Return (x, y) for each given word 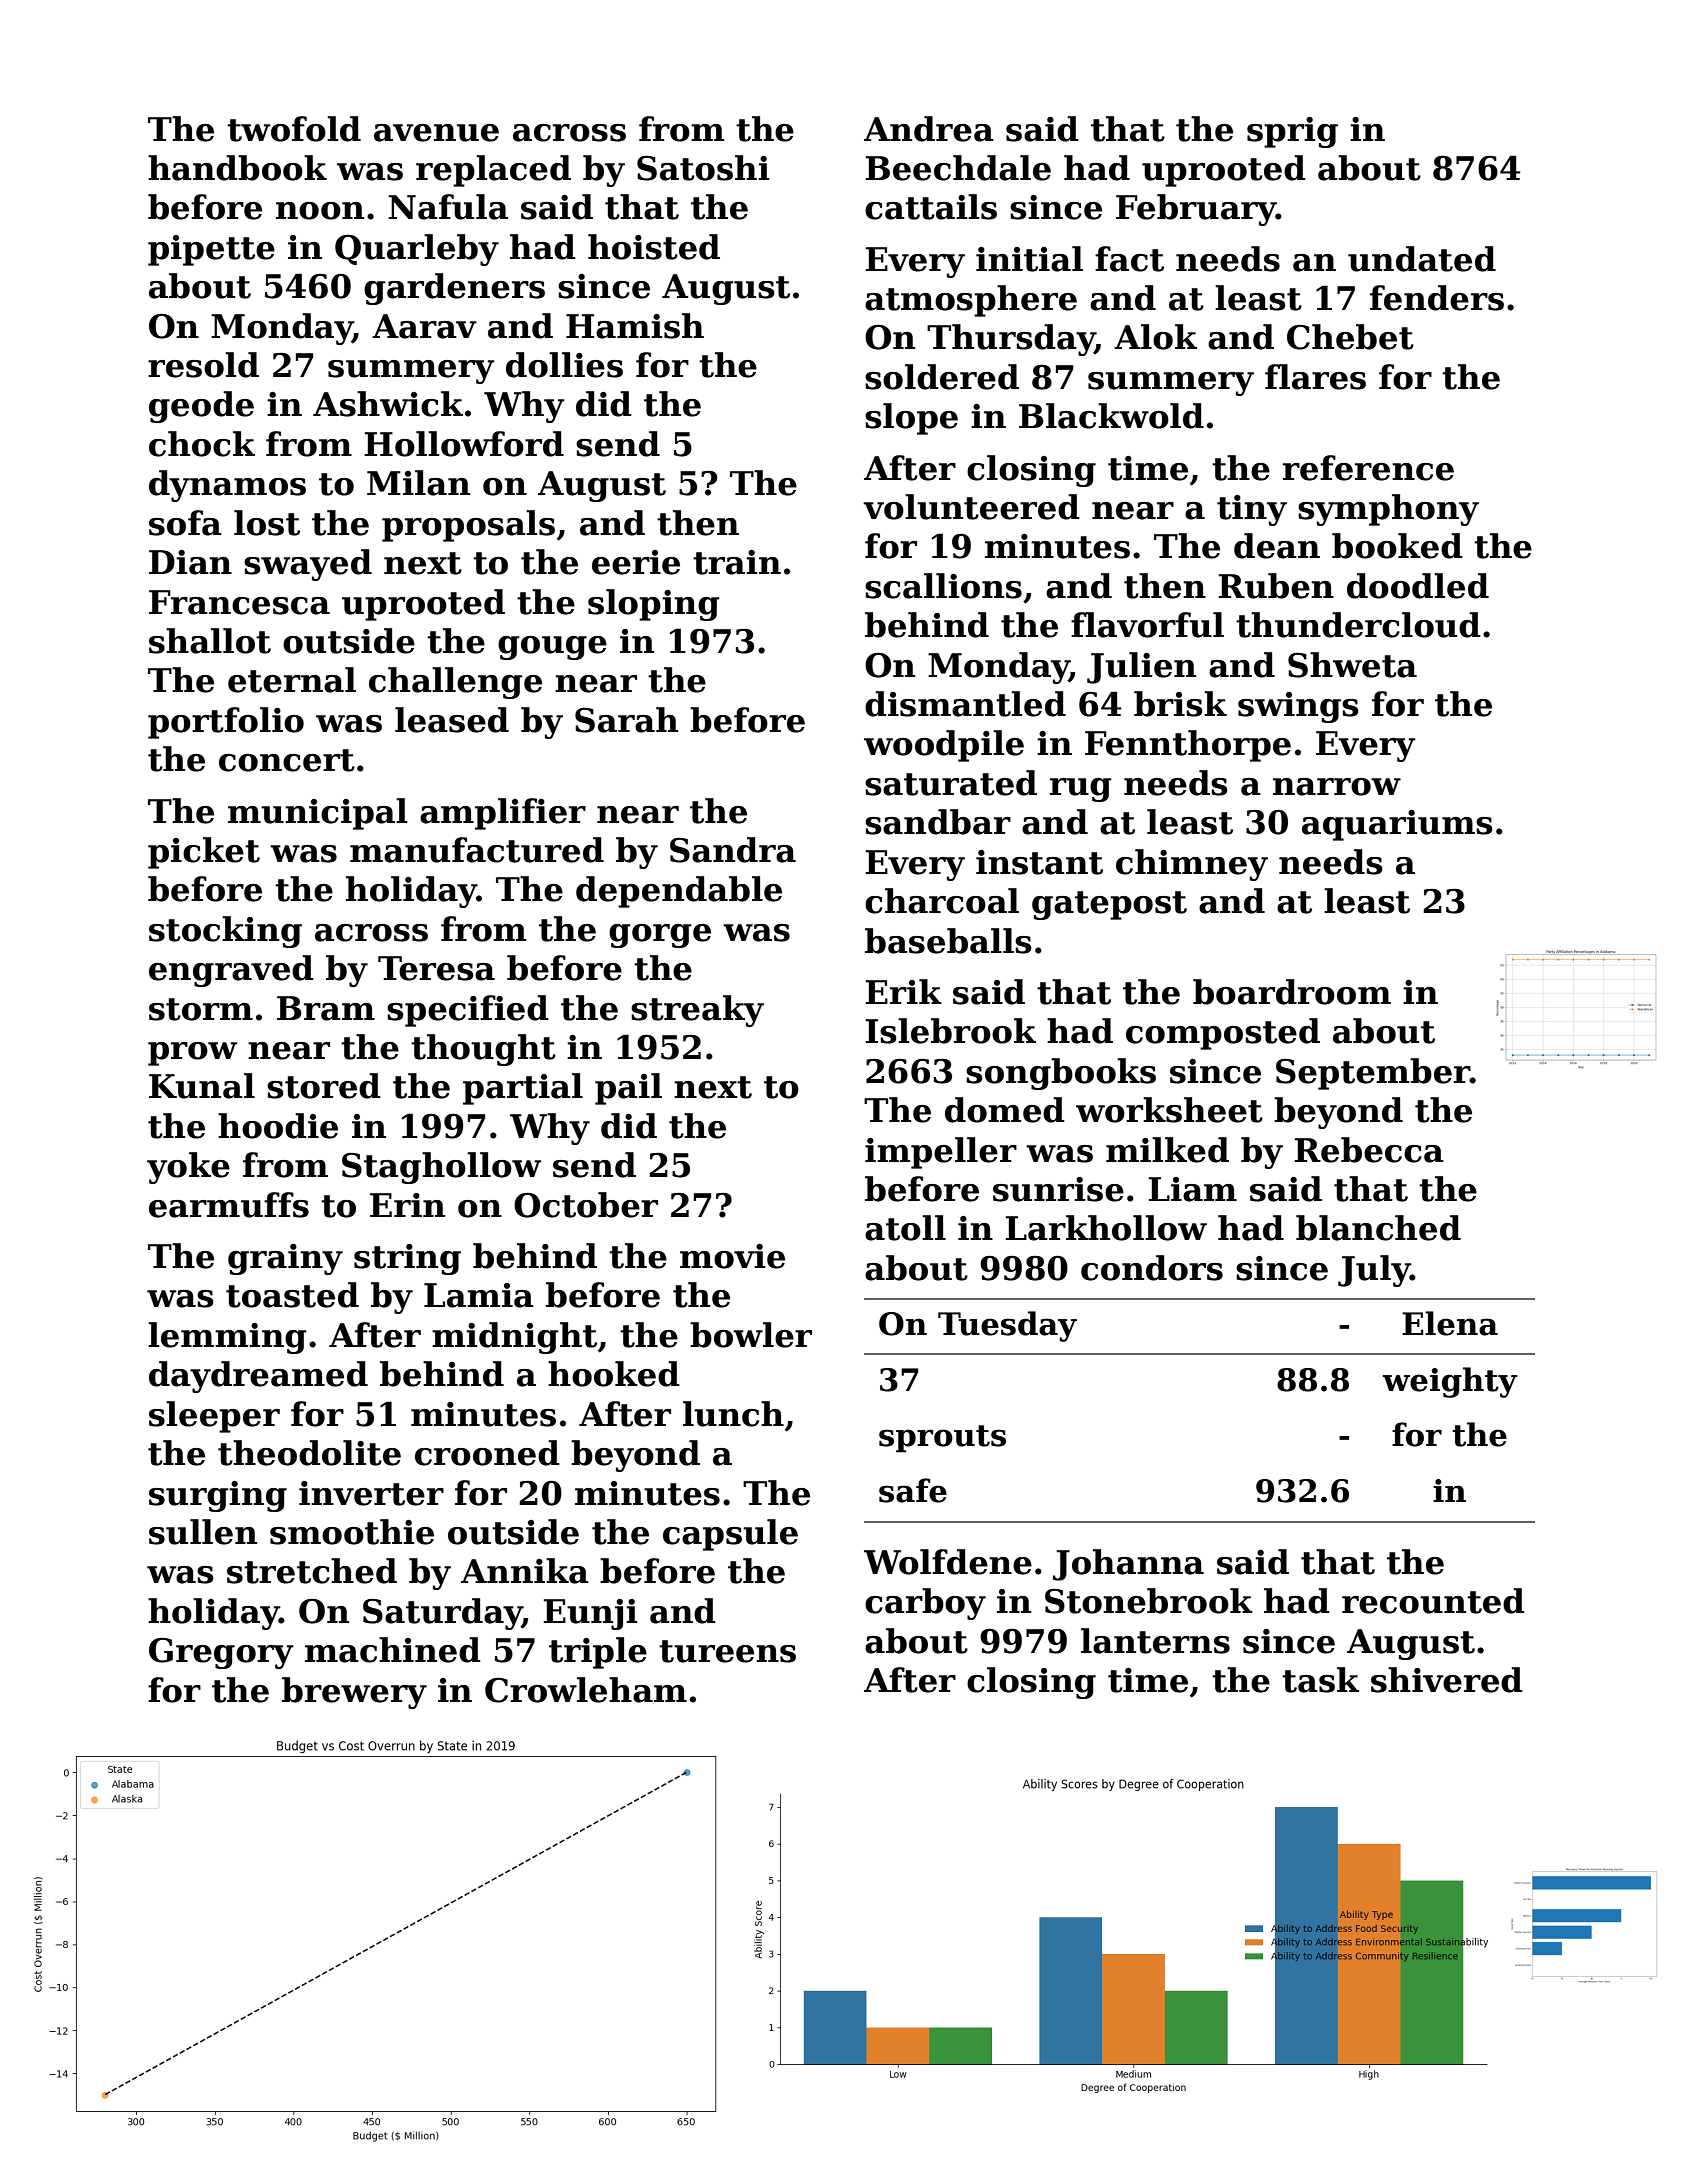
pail (628, 1089)
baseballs (948, 941)
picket (204, 853)
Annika (525, 1571)
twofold (294, 129)
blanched (1378, 1228)
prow (192, 1054)
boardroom (1292, 992)
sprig (1292, 132)
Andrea (929, 129)
